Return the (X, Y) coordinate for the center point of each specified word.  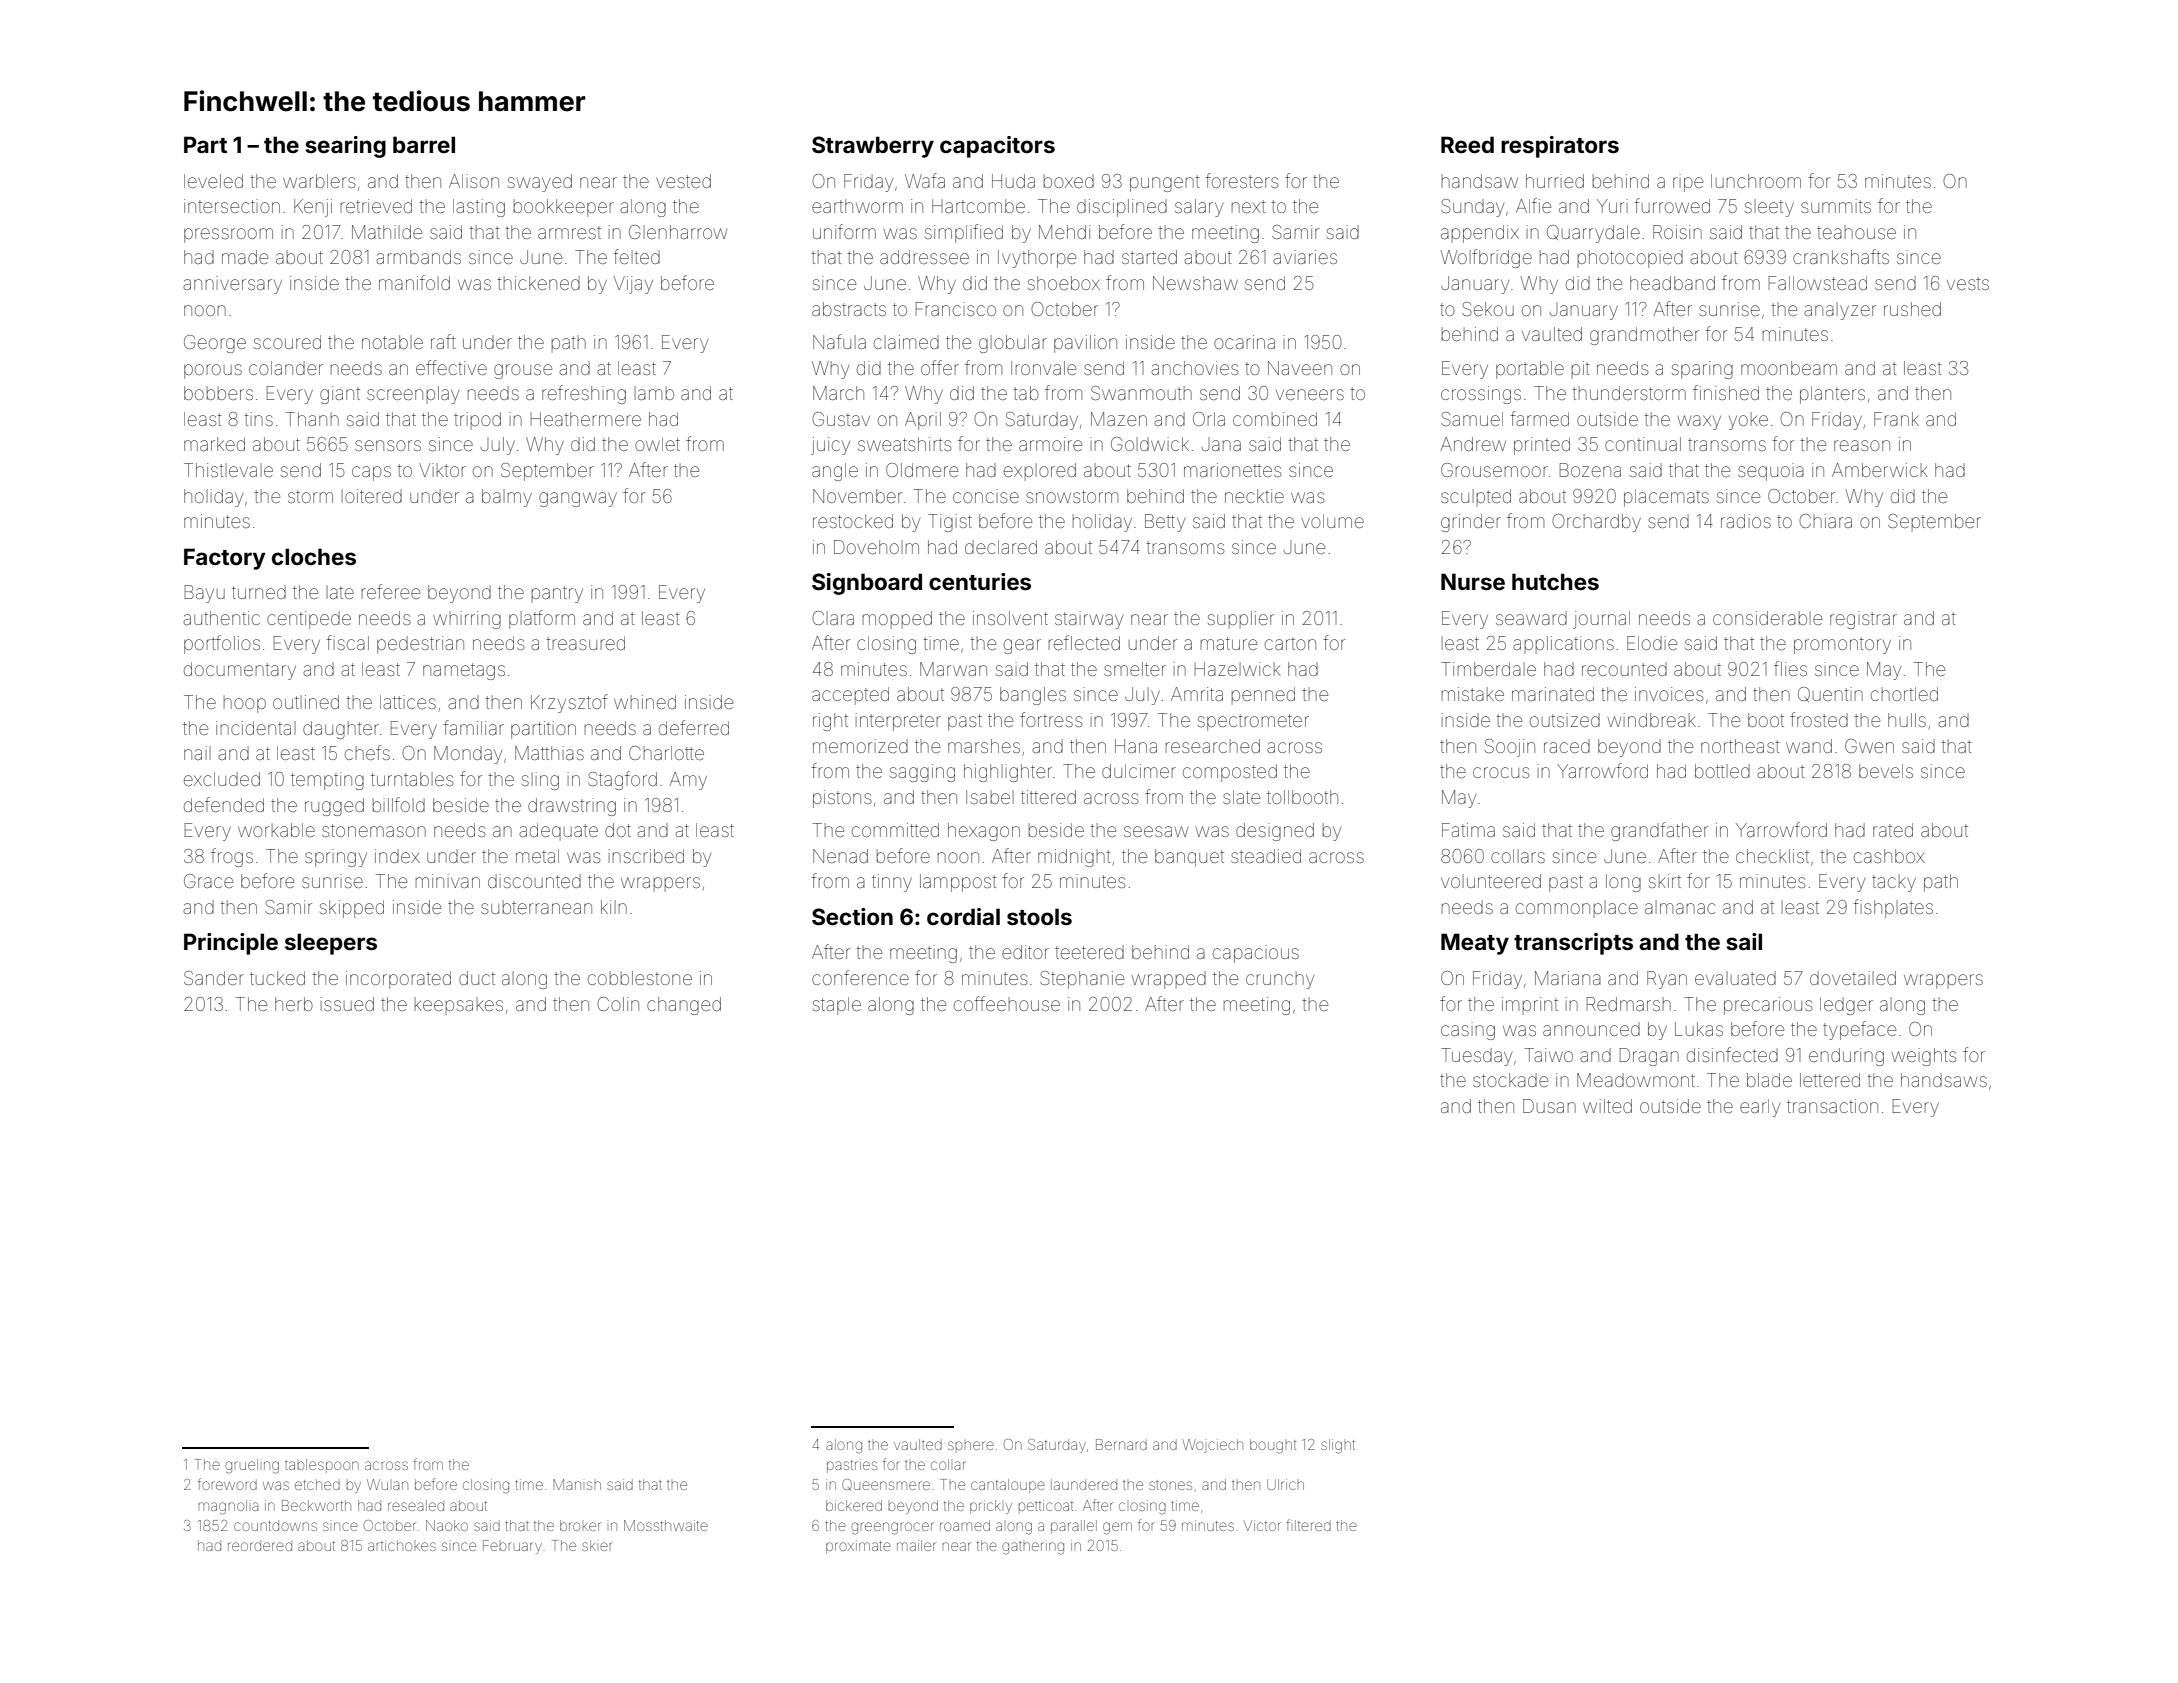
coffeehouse (1007, 1003)
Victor (1262, 1525)
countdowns (275, 1526)
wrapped (1169, 980)
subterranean (536, 907)
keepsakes (459, 1006)
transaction (1832, 1106)
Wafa (925, 180)
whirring (467, 620)
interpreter (898, 722)
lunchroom (1756, 181)
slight (1338, 1446)
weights (1924, 1057)
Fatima (1468, 830)
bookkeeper (564, 208)
